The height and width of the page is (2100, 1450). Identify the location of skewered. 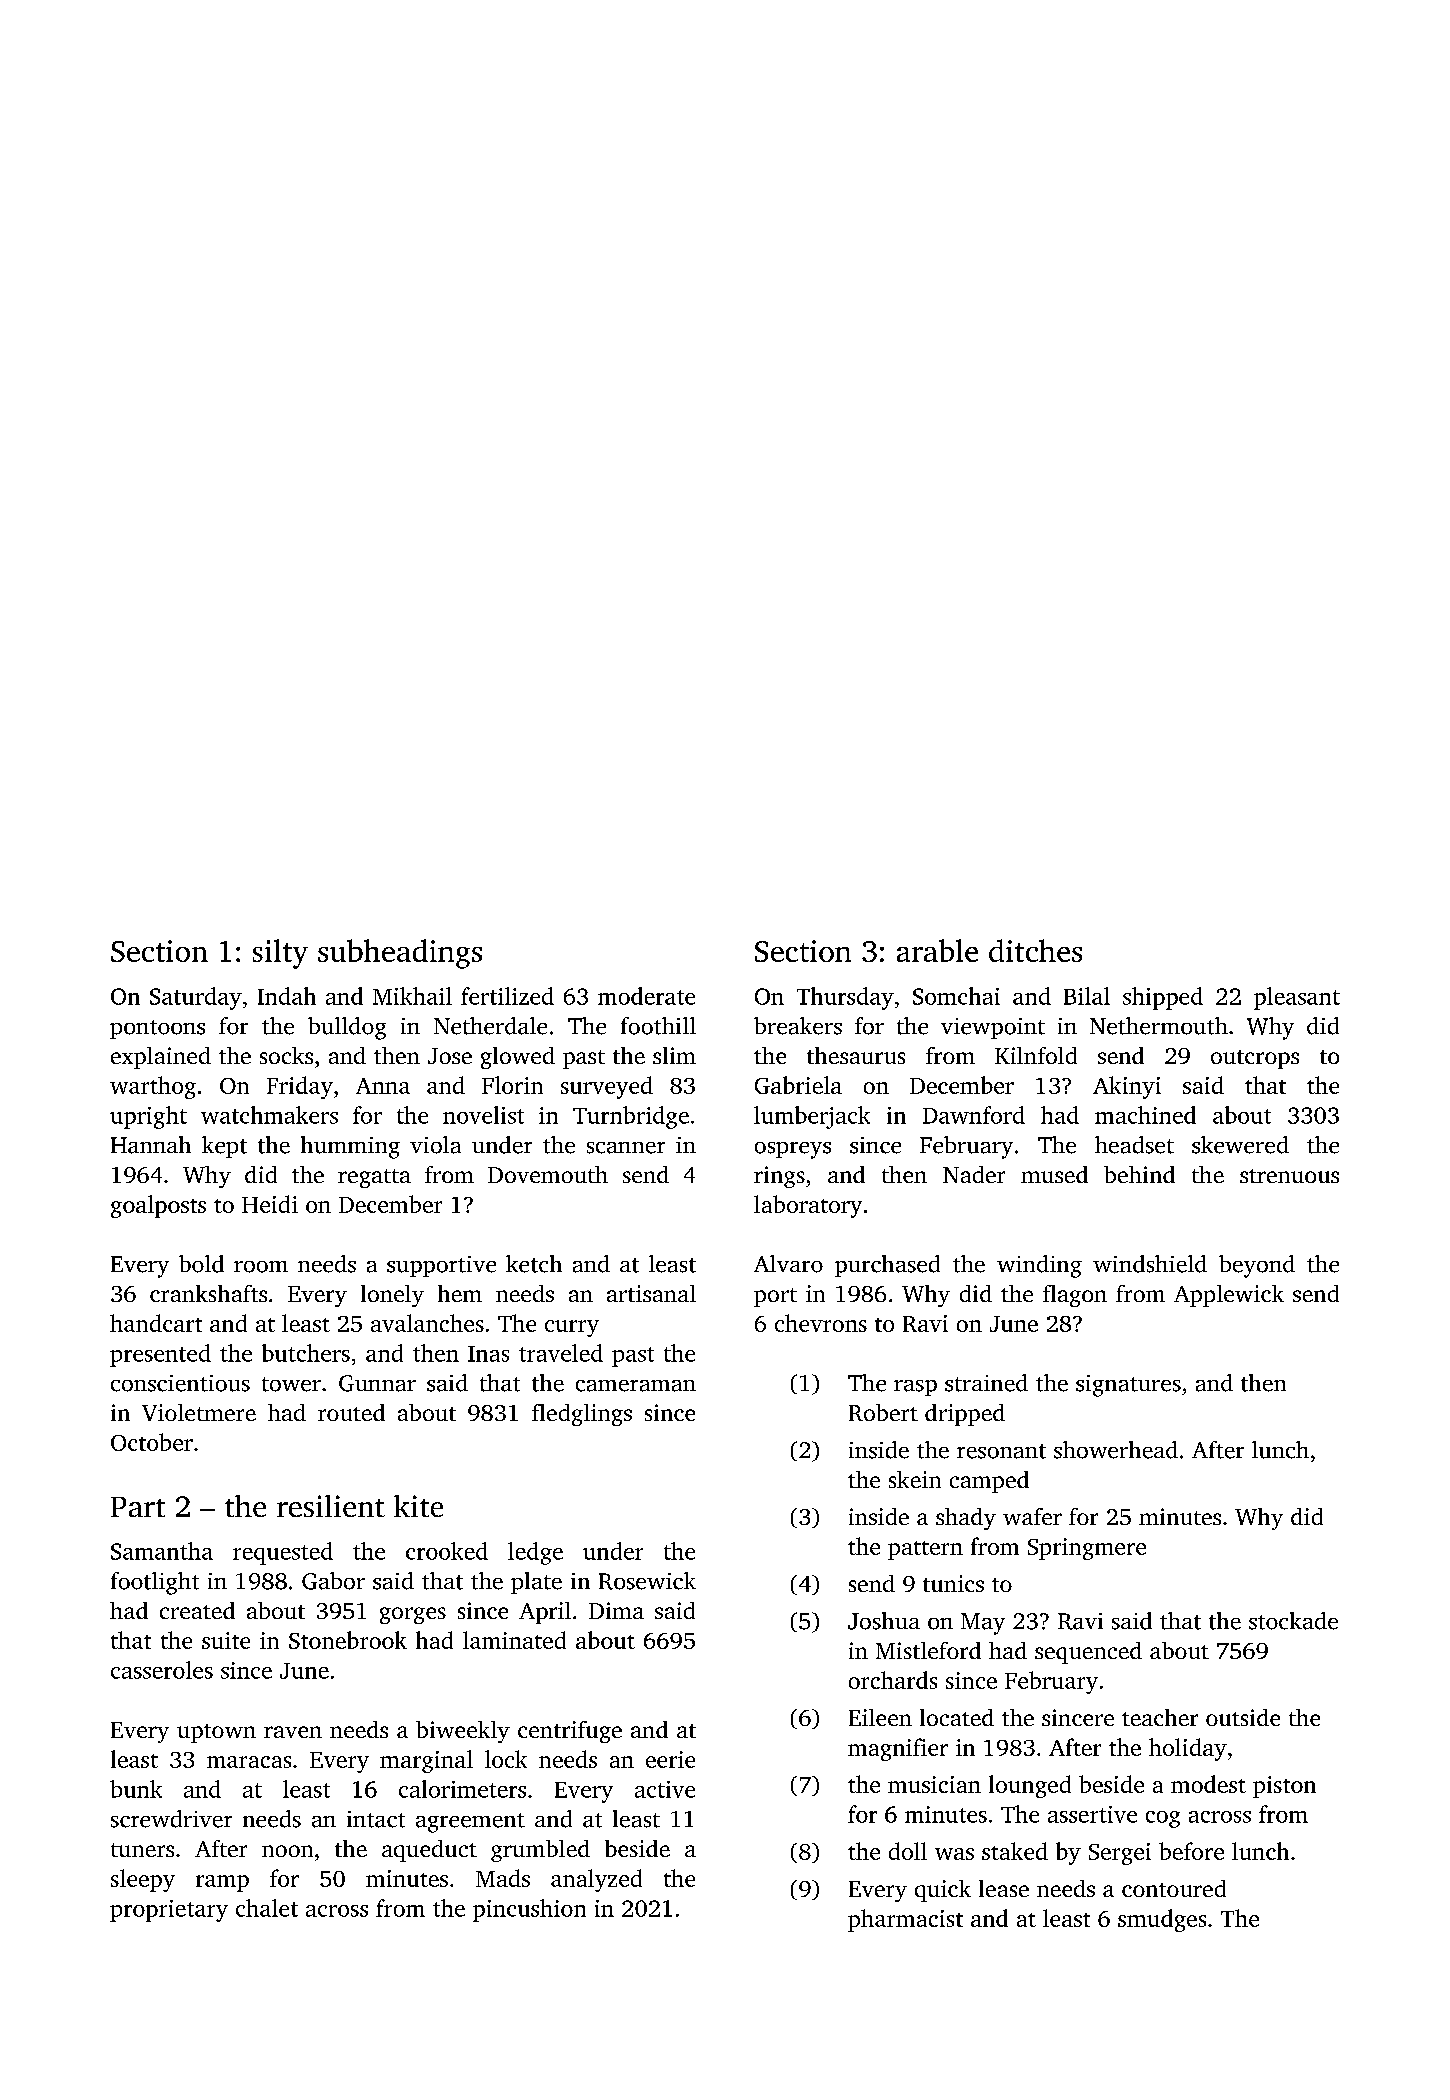
(1240, 1145).
